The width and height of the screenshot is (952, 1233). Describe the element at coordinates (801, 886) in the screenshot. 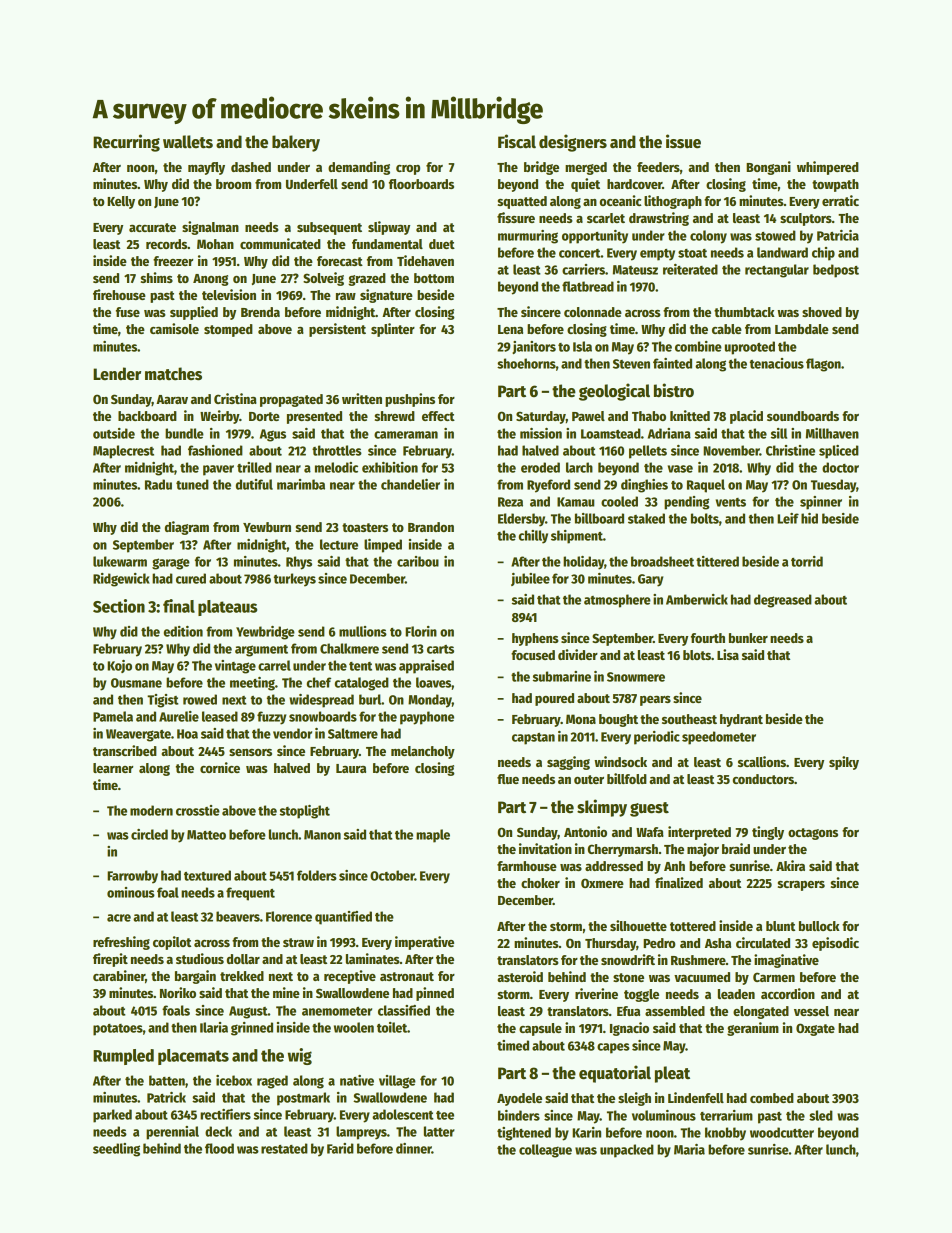

I see `scrapers` at that location.
